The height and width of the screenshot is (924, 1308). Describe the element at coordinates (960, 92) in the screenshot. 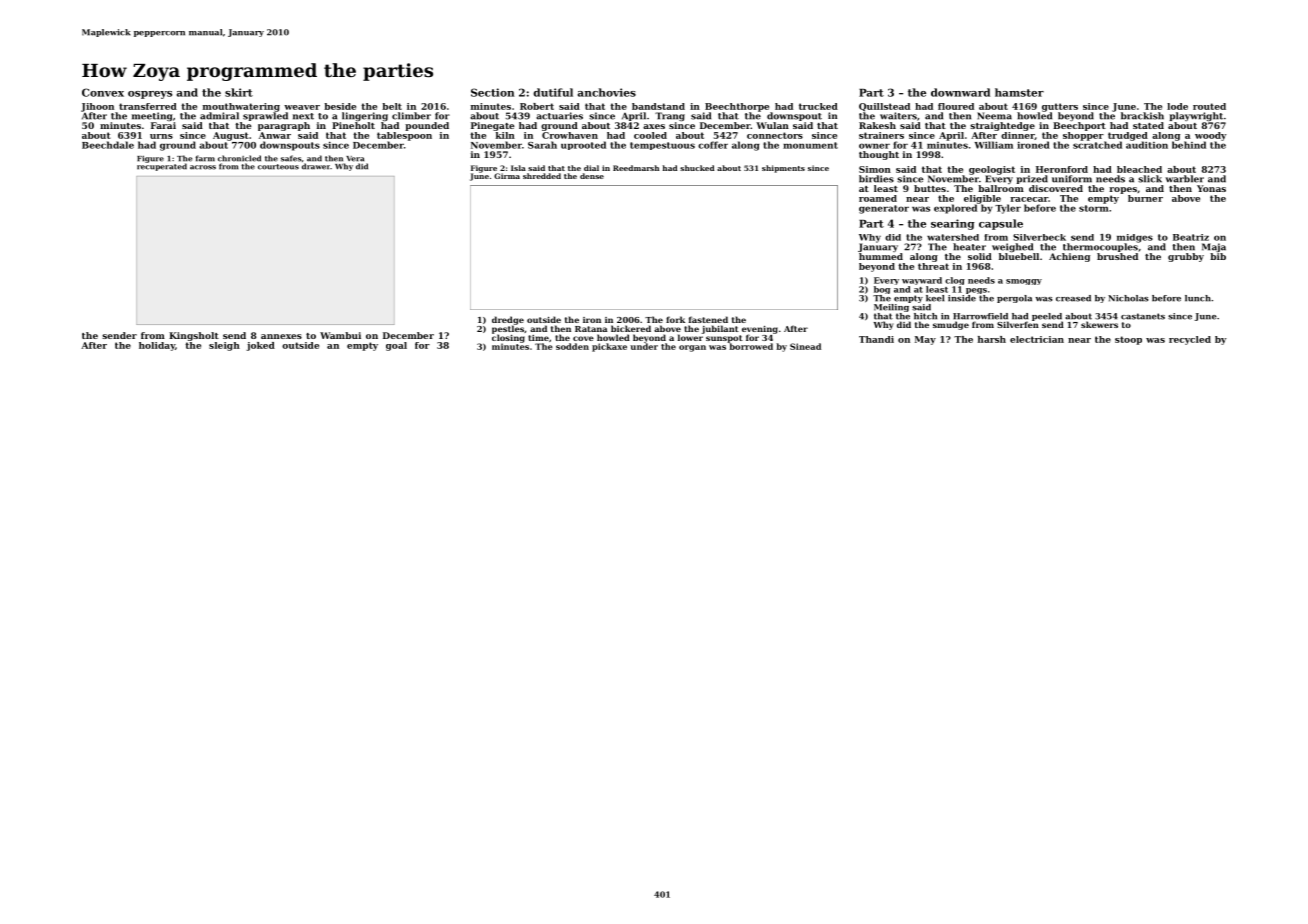

I see `downward` at that location.
